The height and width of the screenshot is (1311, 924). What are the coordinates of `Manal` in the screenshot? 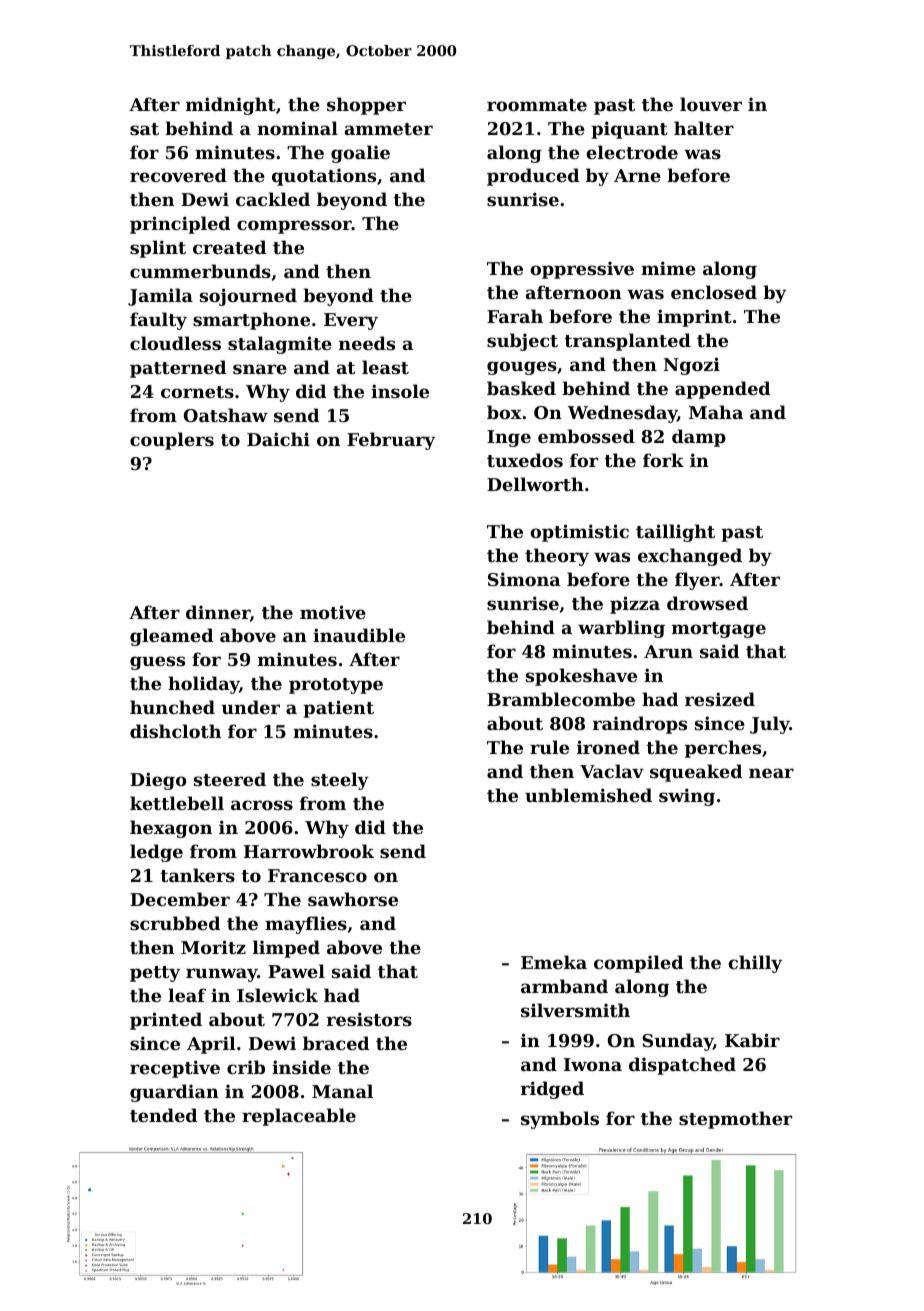 It's located at (342, 1091).
